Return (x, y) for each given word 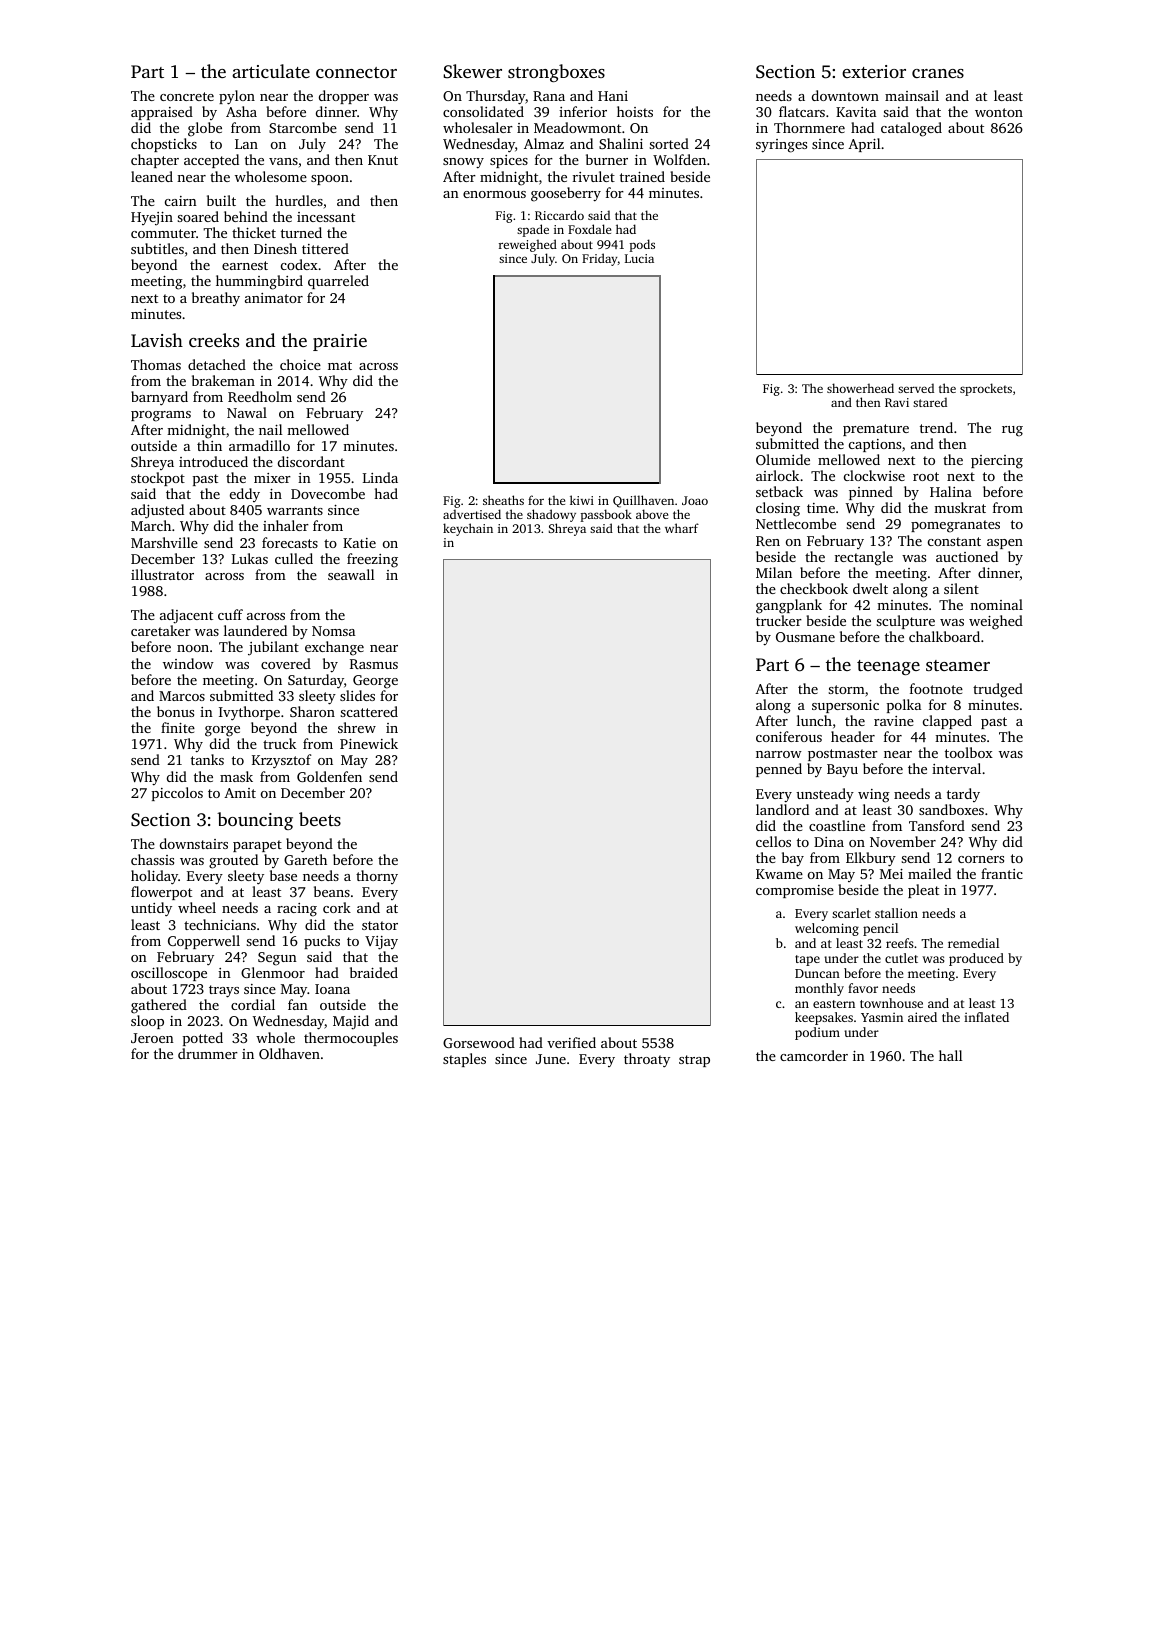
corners (981, 859)
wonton (999, 112)
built (221, 200)
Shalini (621, 143)
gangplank (789, 606)
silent (961, 588)
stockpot (158, 479)
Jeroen (152, 1038)
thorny (377, 877)
